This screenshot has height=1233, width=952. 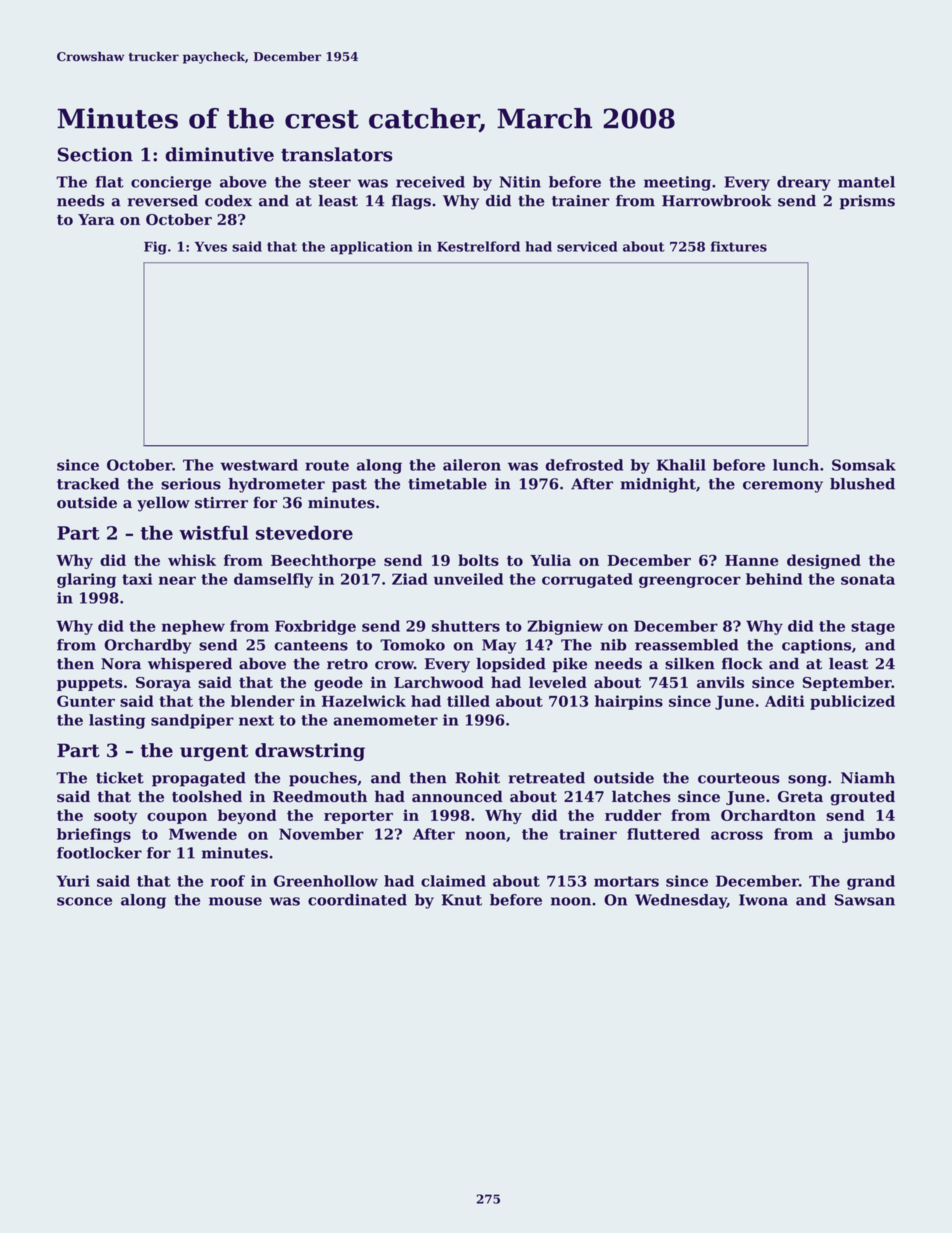 What do you see at coordinates (219, 154) in the screenshot?
I see `diminutive` at bounding box center [219, 154].
